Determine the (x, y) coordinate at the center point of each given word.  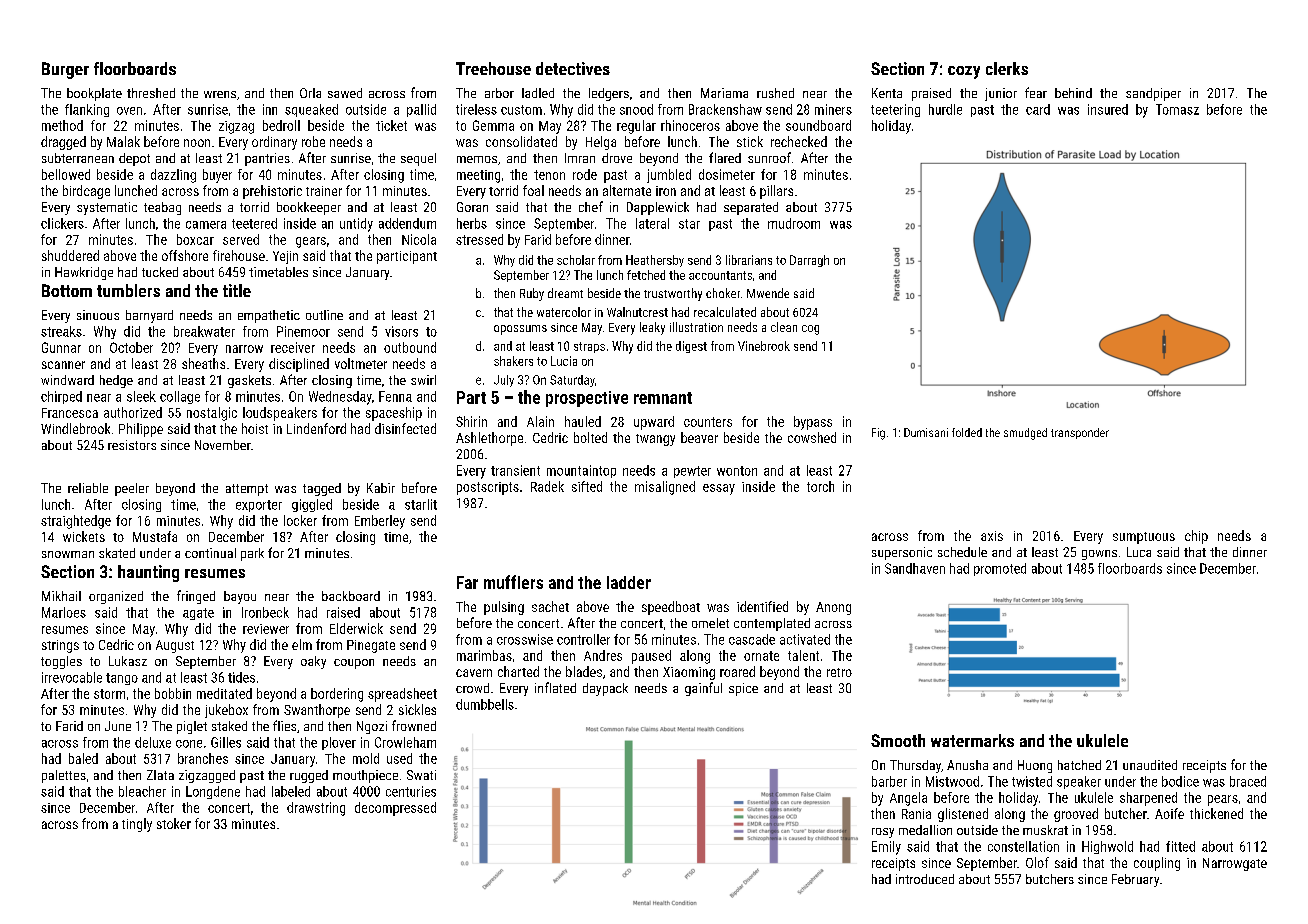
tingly (137, 825)
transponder (1080, 433)
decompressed (395, 809)
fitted (1180, 846)
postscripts (488, 488)
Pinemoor (303, 331)
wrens (220, 94)
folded (967, 432)
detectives (573, 68)
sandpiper (1153, 94)
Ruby (532, 294)
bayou (240, 597)
